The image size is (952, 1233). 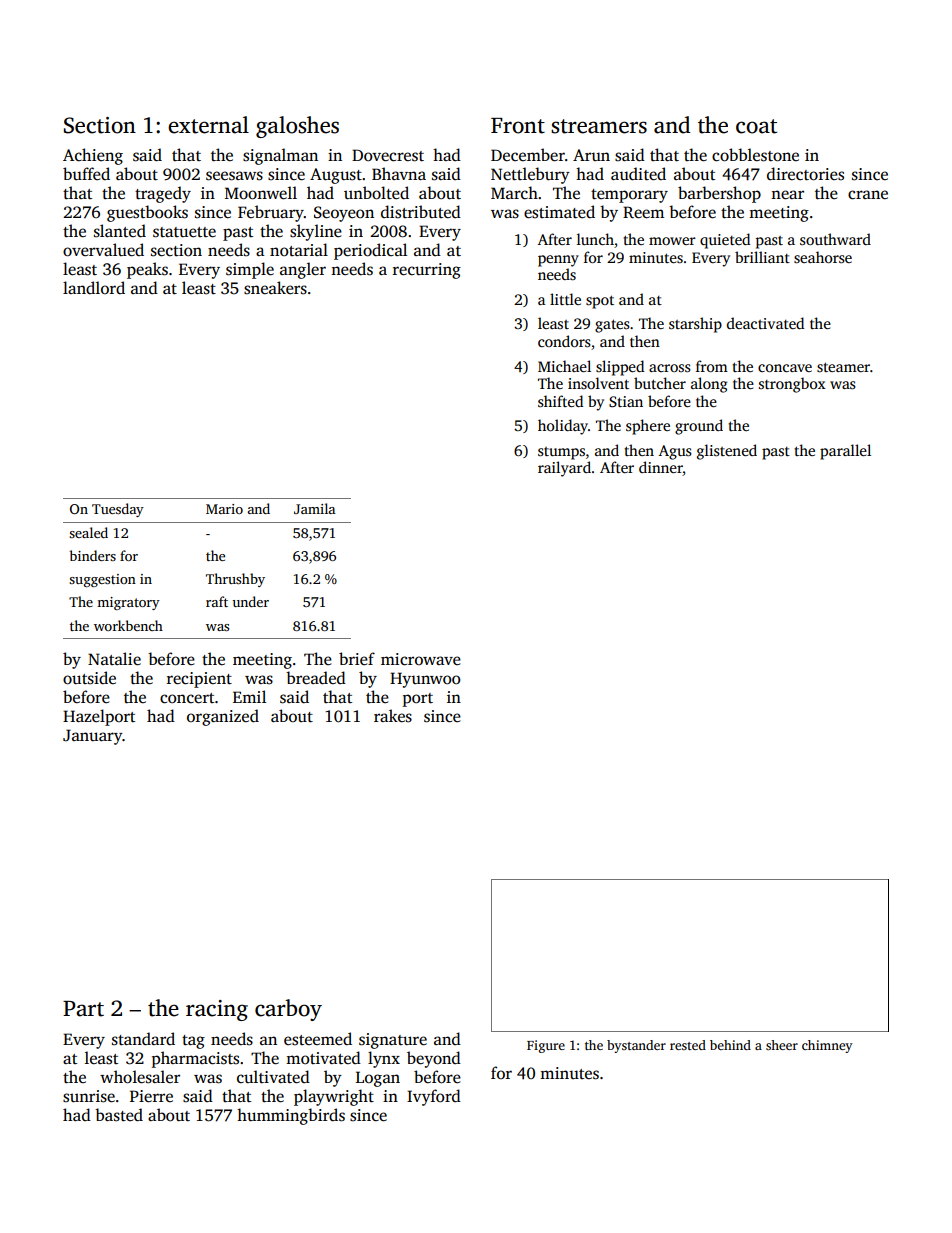 What do you see at coordinates (184, 232) in the page?
I see `statuette` at bounding box center [184, 232].
